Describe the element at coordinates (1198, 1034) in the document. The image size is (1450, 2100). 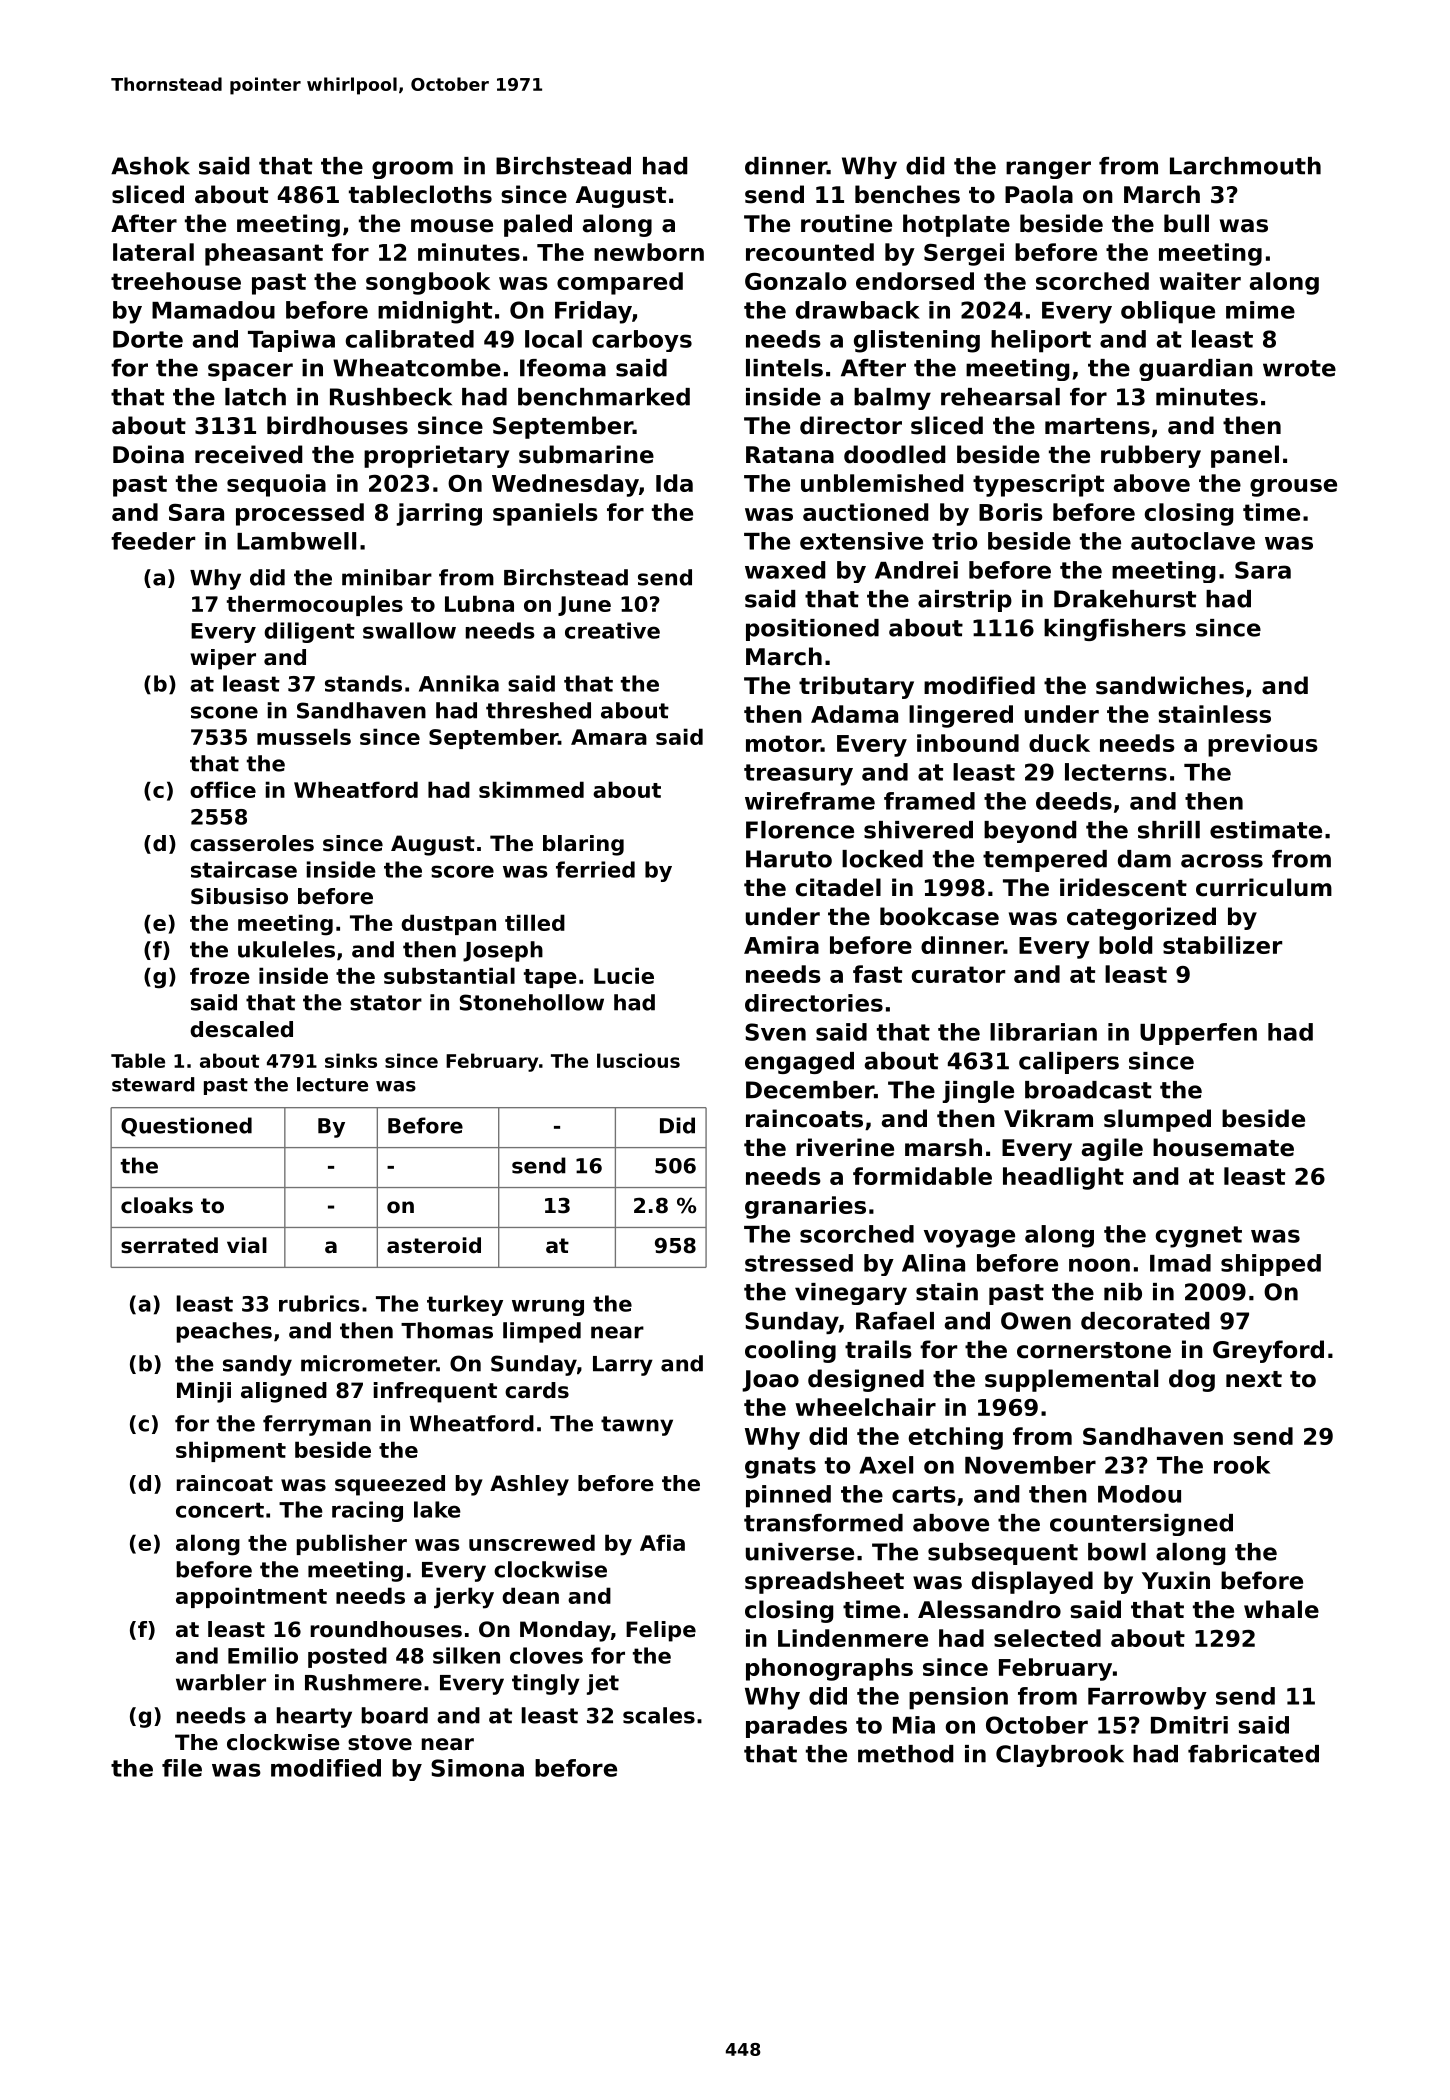
I see `Upperfen` at that location.
